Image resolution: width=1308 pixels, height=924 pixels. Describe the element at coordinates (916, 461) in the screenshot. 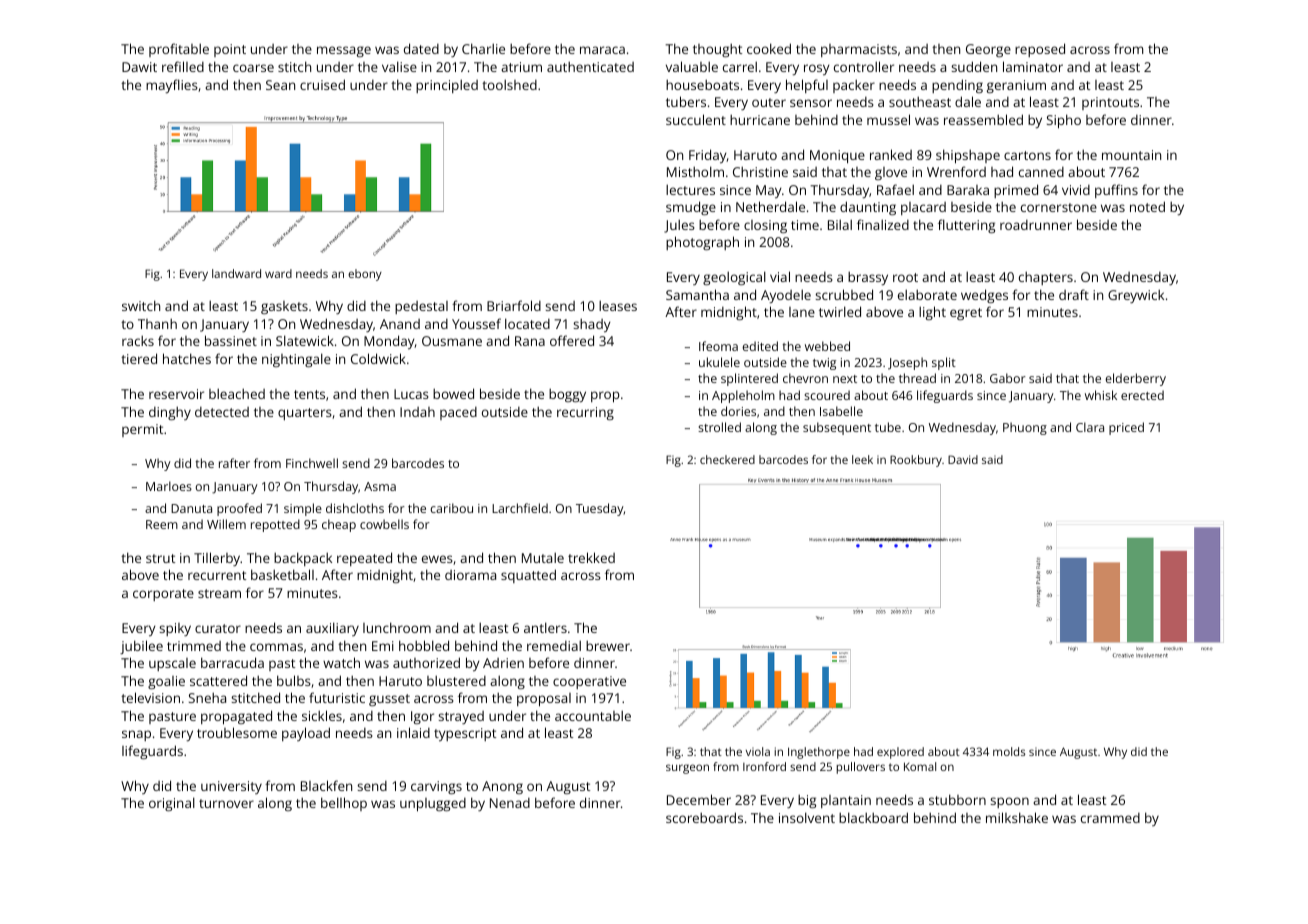

I see `Rookbury` at that location.
